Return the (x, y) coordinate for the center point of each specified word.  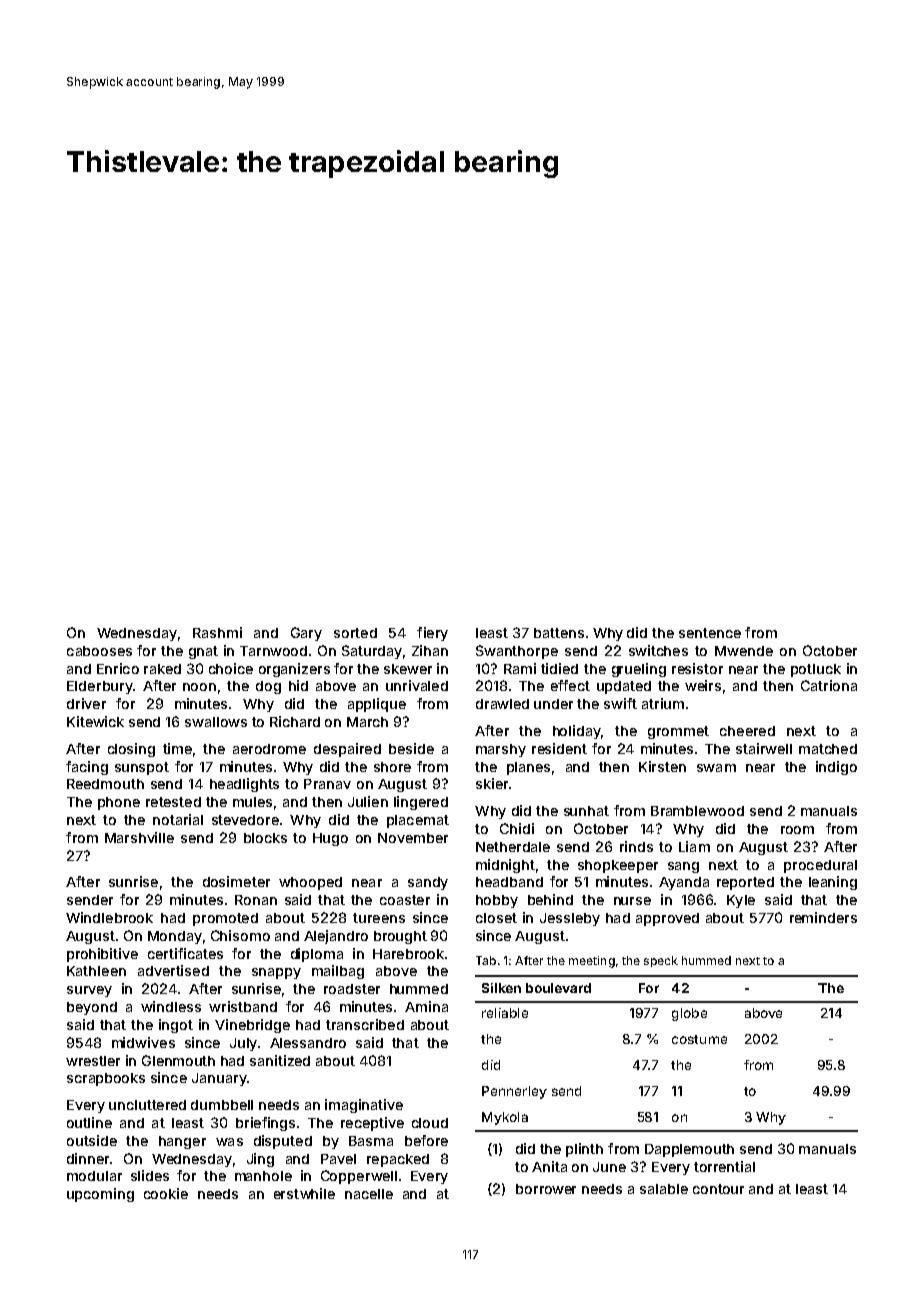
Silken (501, 988)
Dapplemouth (689, 1150)
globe (689, 1014)
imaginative (364, 1106)
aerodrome (269, 749)
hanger (182, 1142)
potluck (816, 670)
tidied (559, 668)
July (243, 1044)
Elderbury (100, 687)
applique (377, 705)
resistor (697, 668)
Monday (175, 937)
